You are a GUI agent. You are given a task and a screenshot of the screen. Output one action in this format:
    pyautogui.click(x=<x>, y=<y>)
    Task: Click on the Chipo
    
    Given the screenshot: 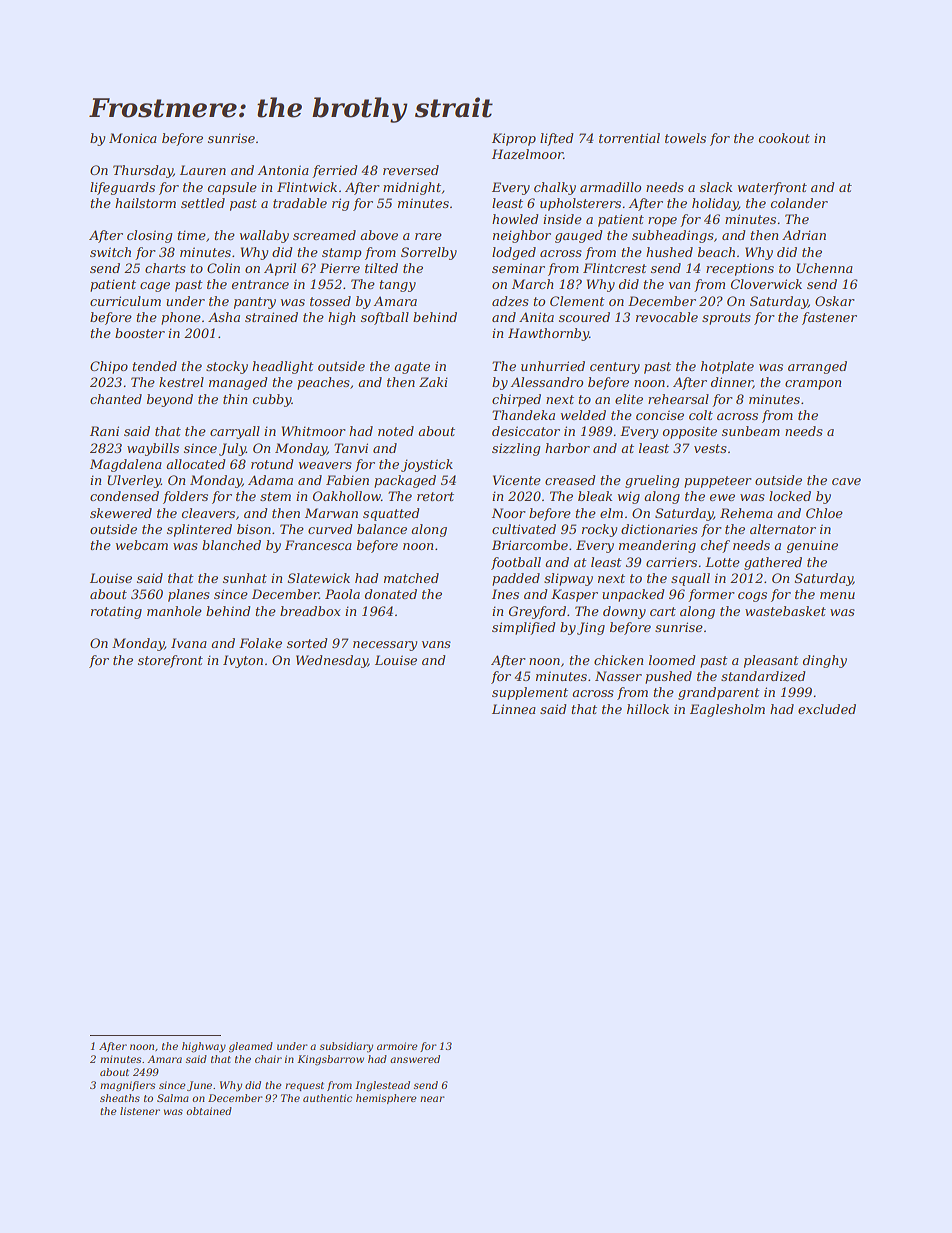 What is the action you would take?
    pyautogui.click(x=109, y=367)
